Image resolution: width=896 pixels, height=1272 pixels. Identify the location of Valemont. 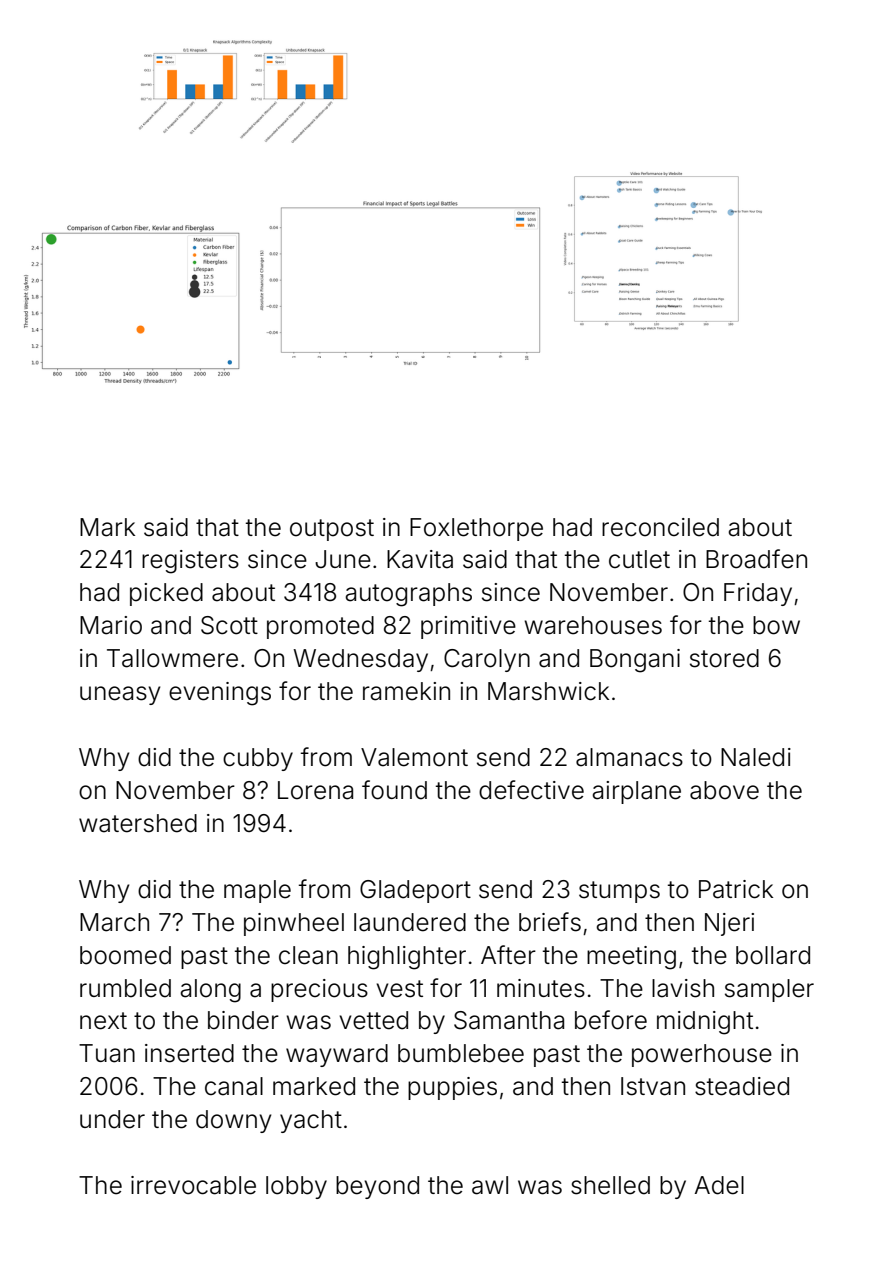
(414, 757).
